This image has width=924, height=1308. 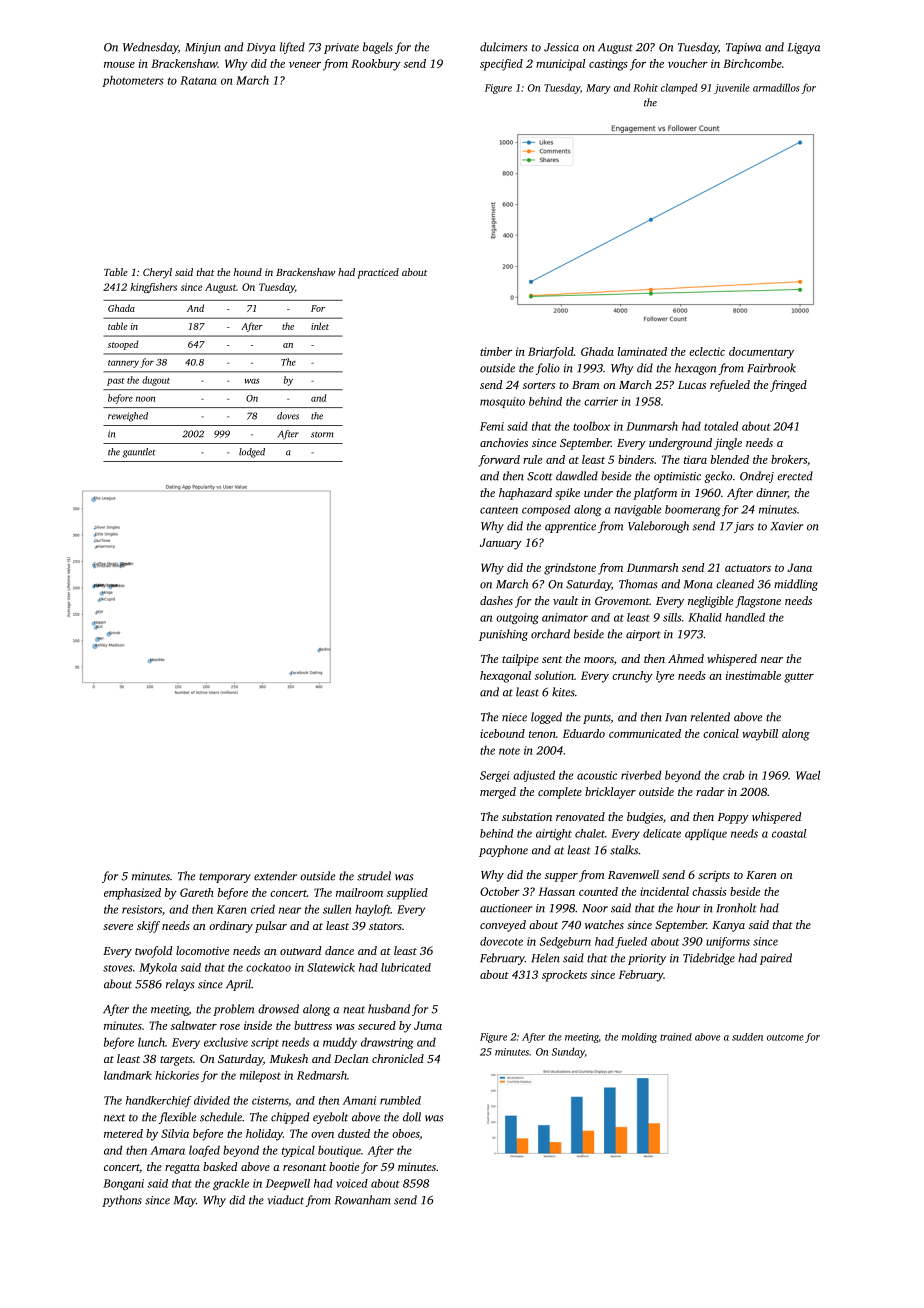 I want to click on extender, so click(x=275, y=876).
